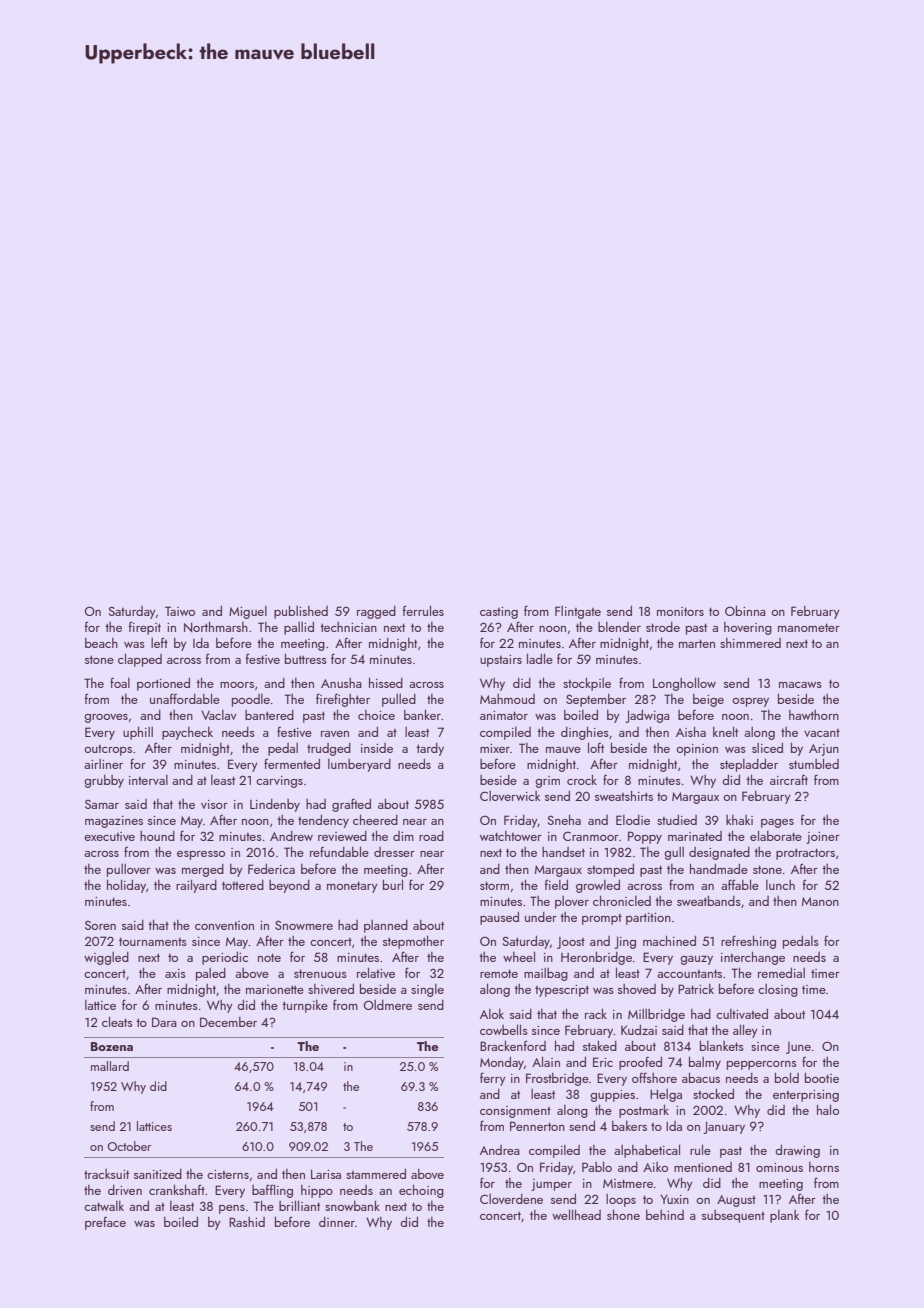  I want to click on baffling, so click(272, 1191).
